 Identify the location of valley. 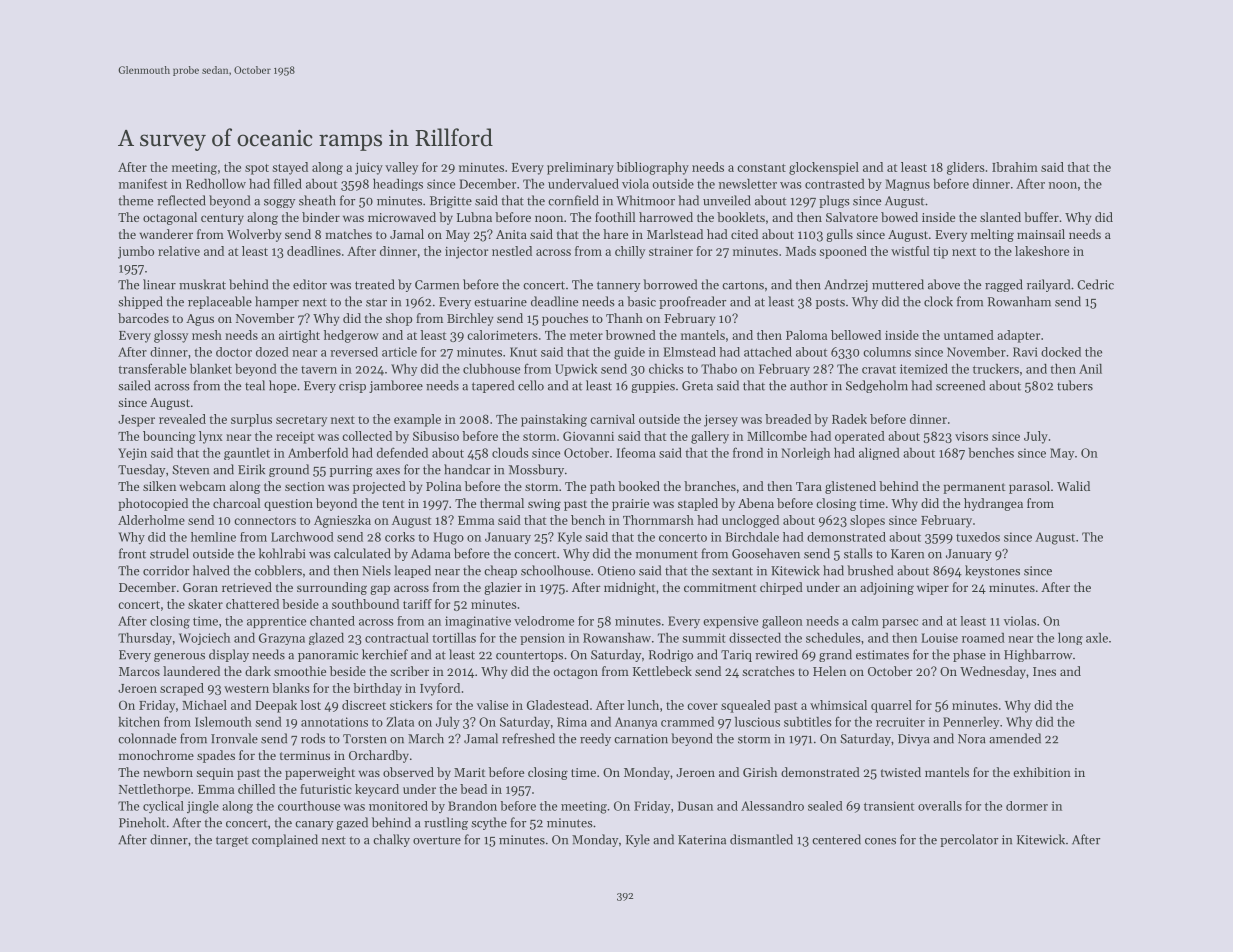
(401, 168).
